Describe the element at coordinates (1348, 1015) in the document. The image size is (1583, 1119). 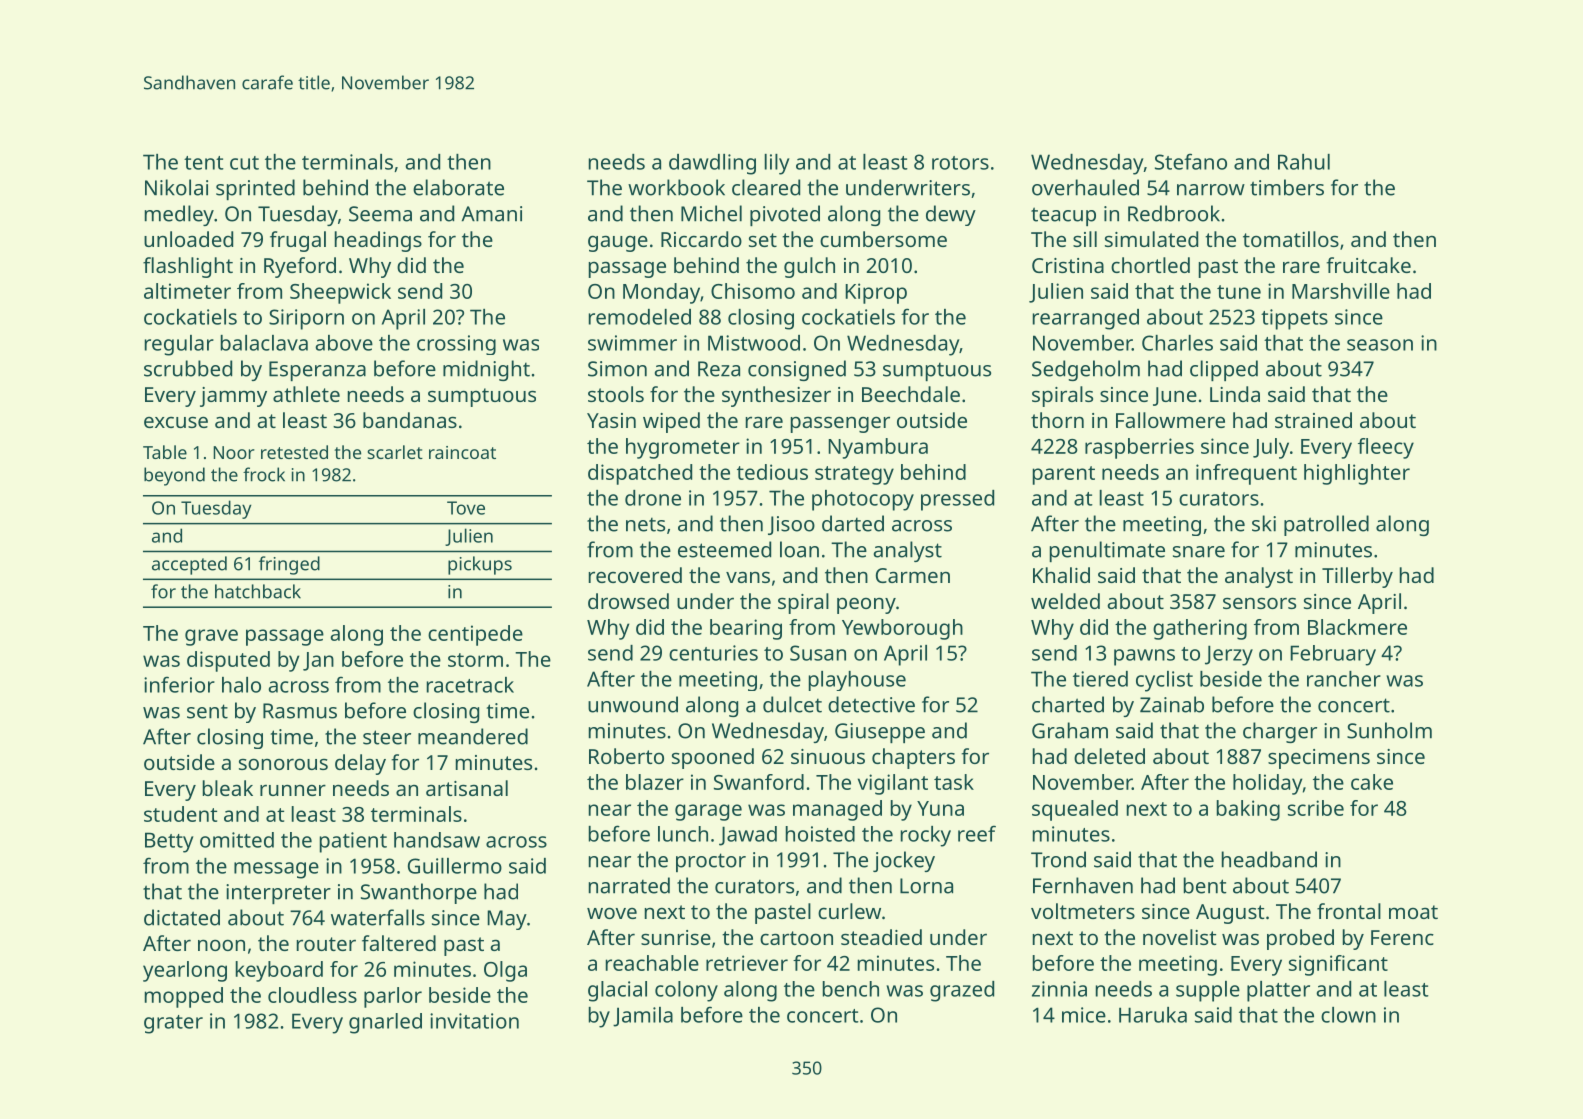
I see `clown` at that location.
